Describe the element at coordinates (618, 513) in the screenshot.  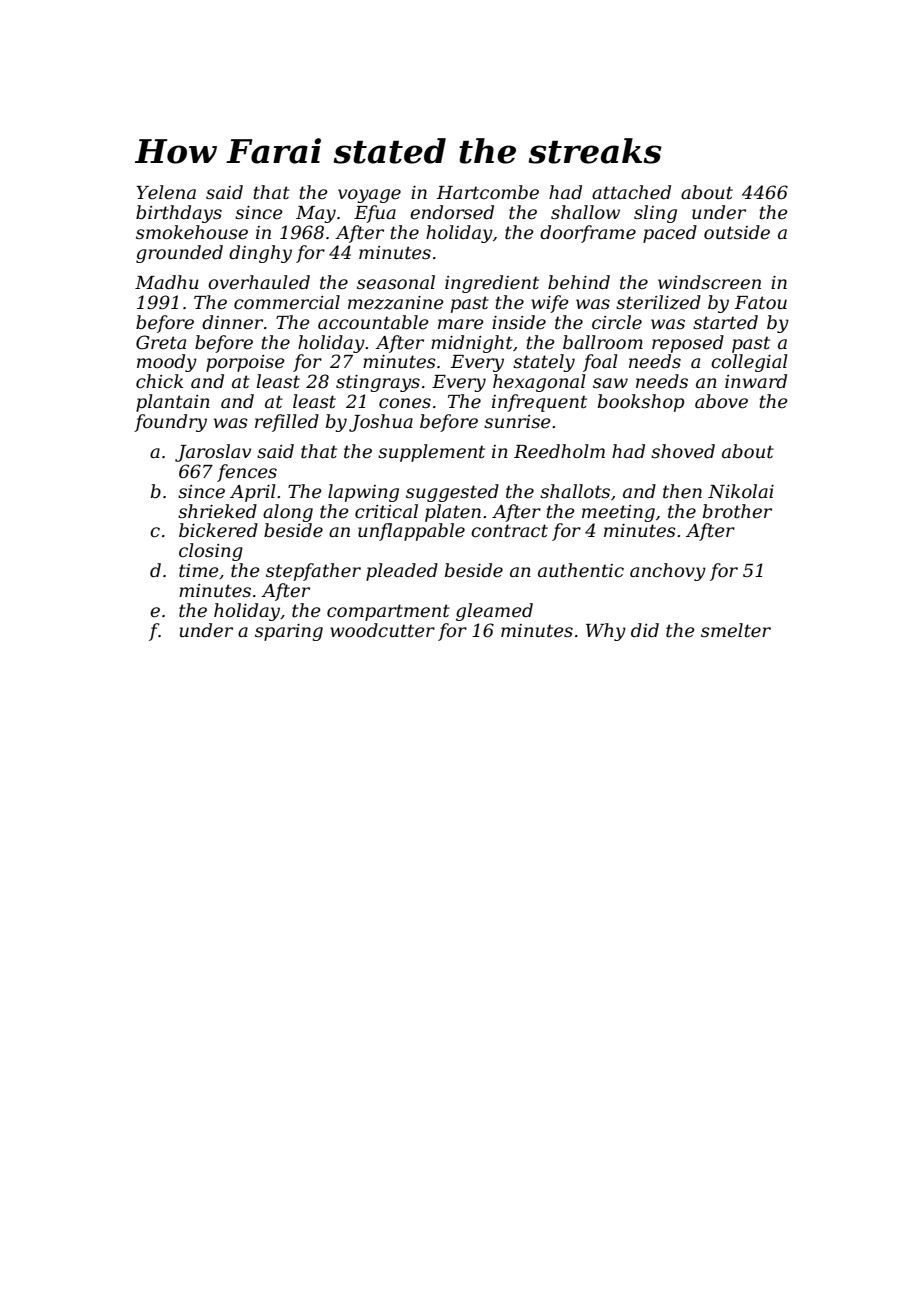
I see `meeting` at that location.
